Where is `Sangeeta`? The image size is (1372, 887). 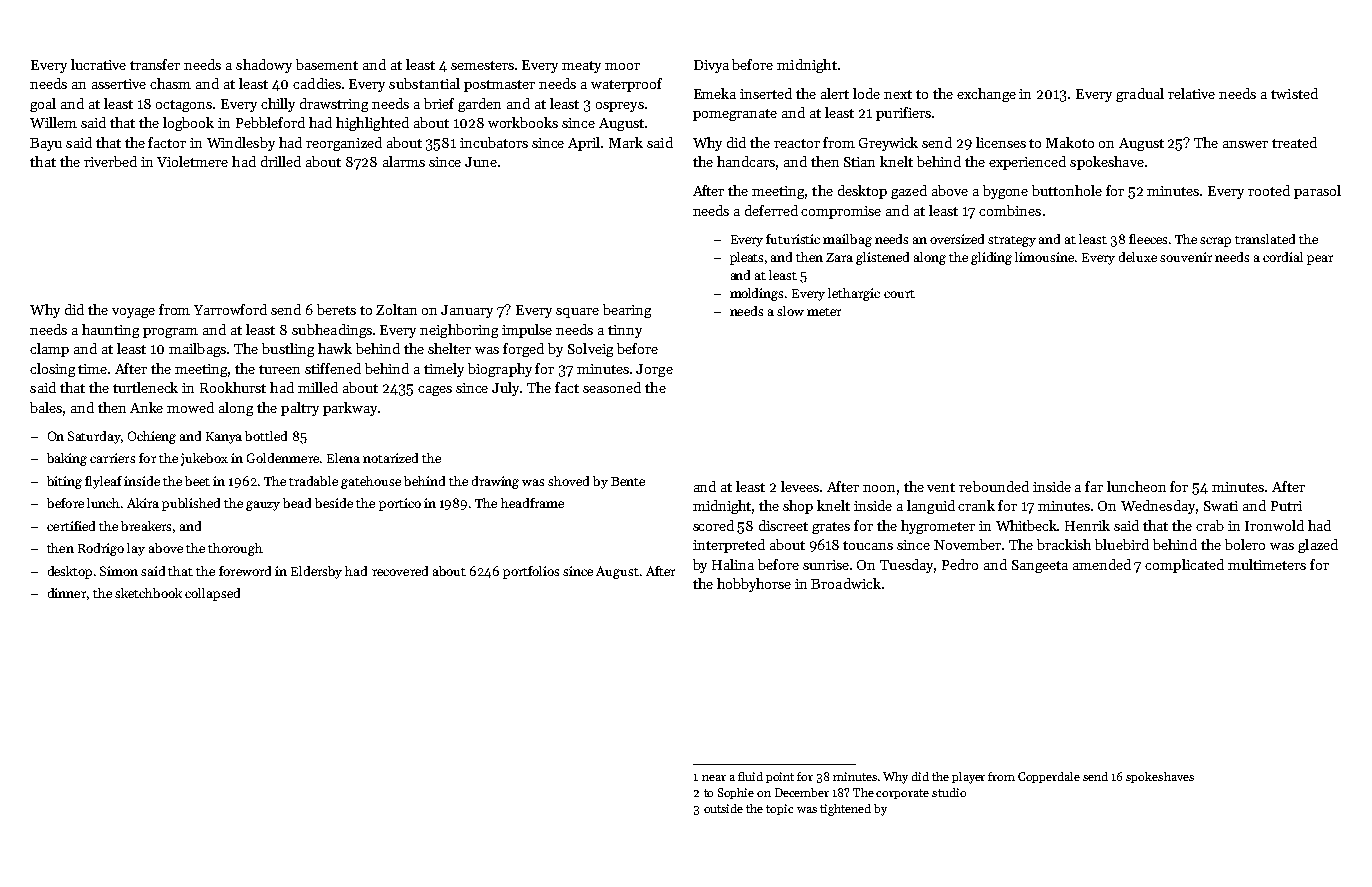 Sangeeta is located at coordinates (1040, 566).
